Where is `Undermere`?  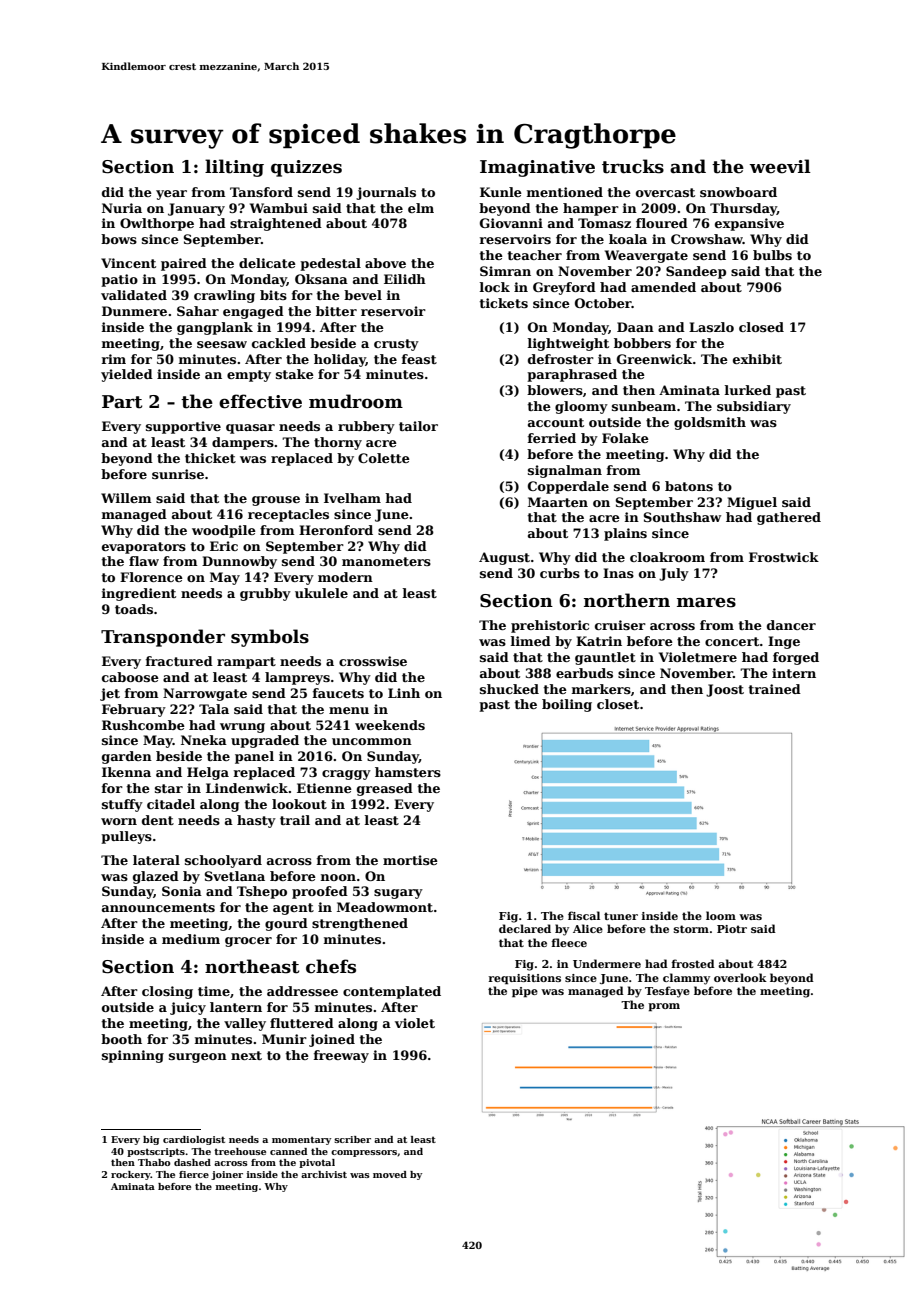 Undermere is located at coordinates (607, 963).
